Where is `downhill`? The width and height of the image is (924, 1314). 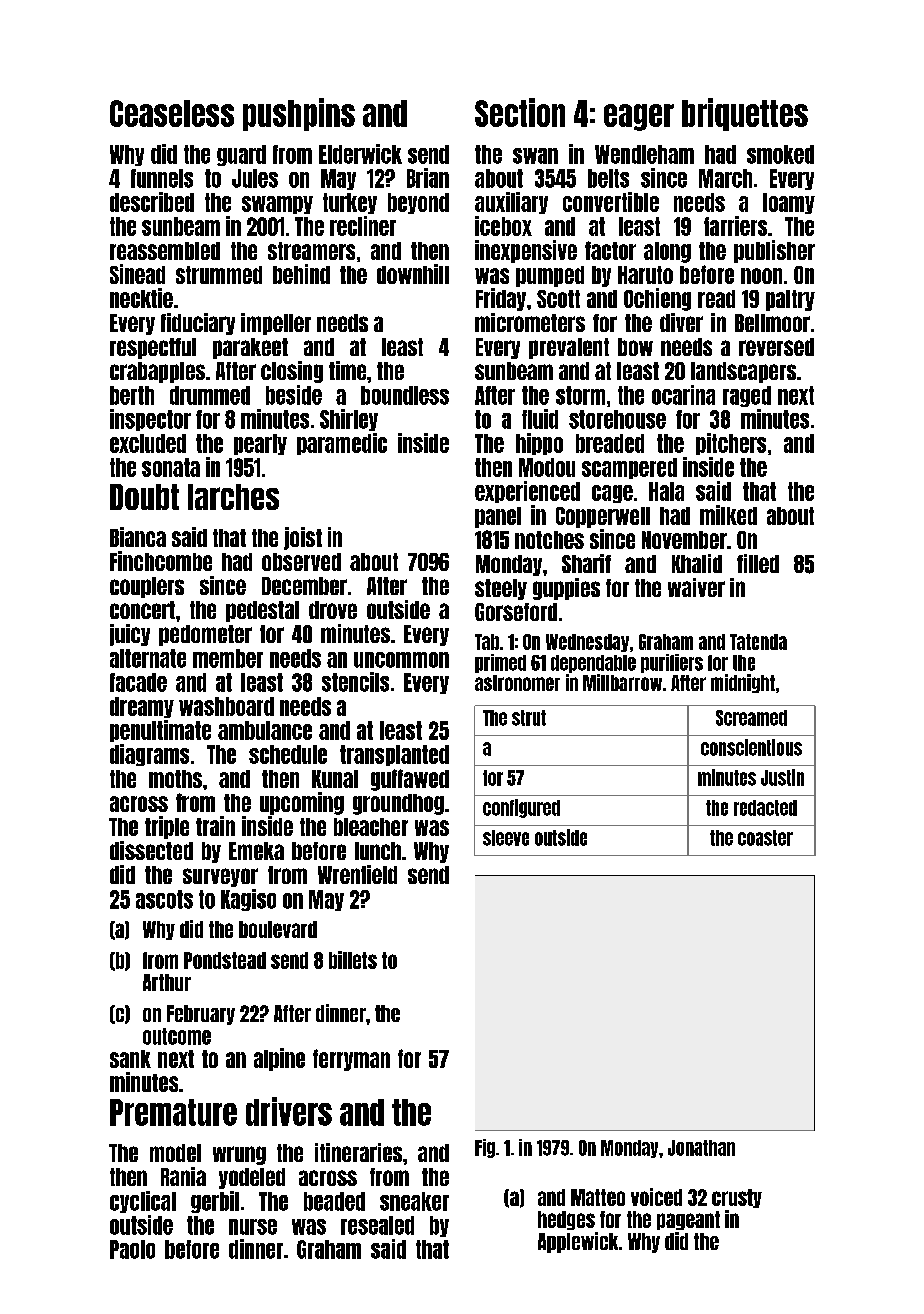
downhill is located at coordinates (413, 274).
